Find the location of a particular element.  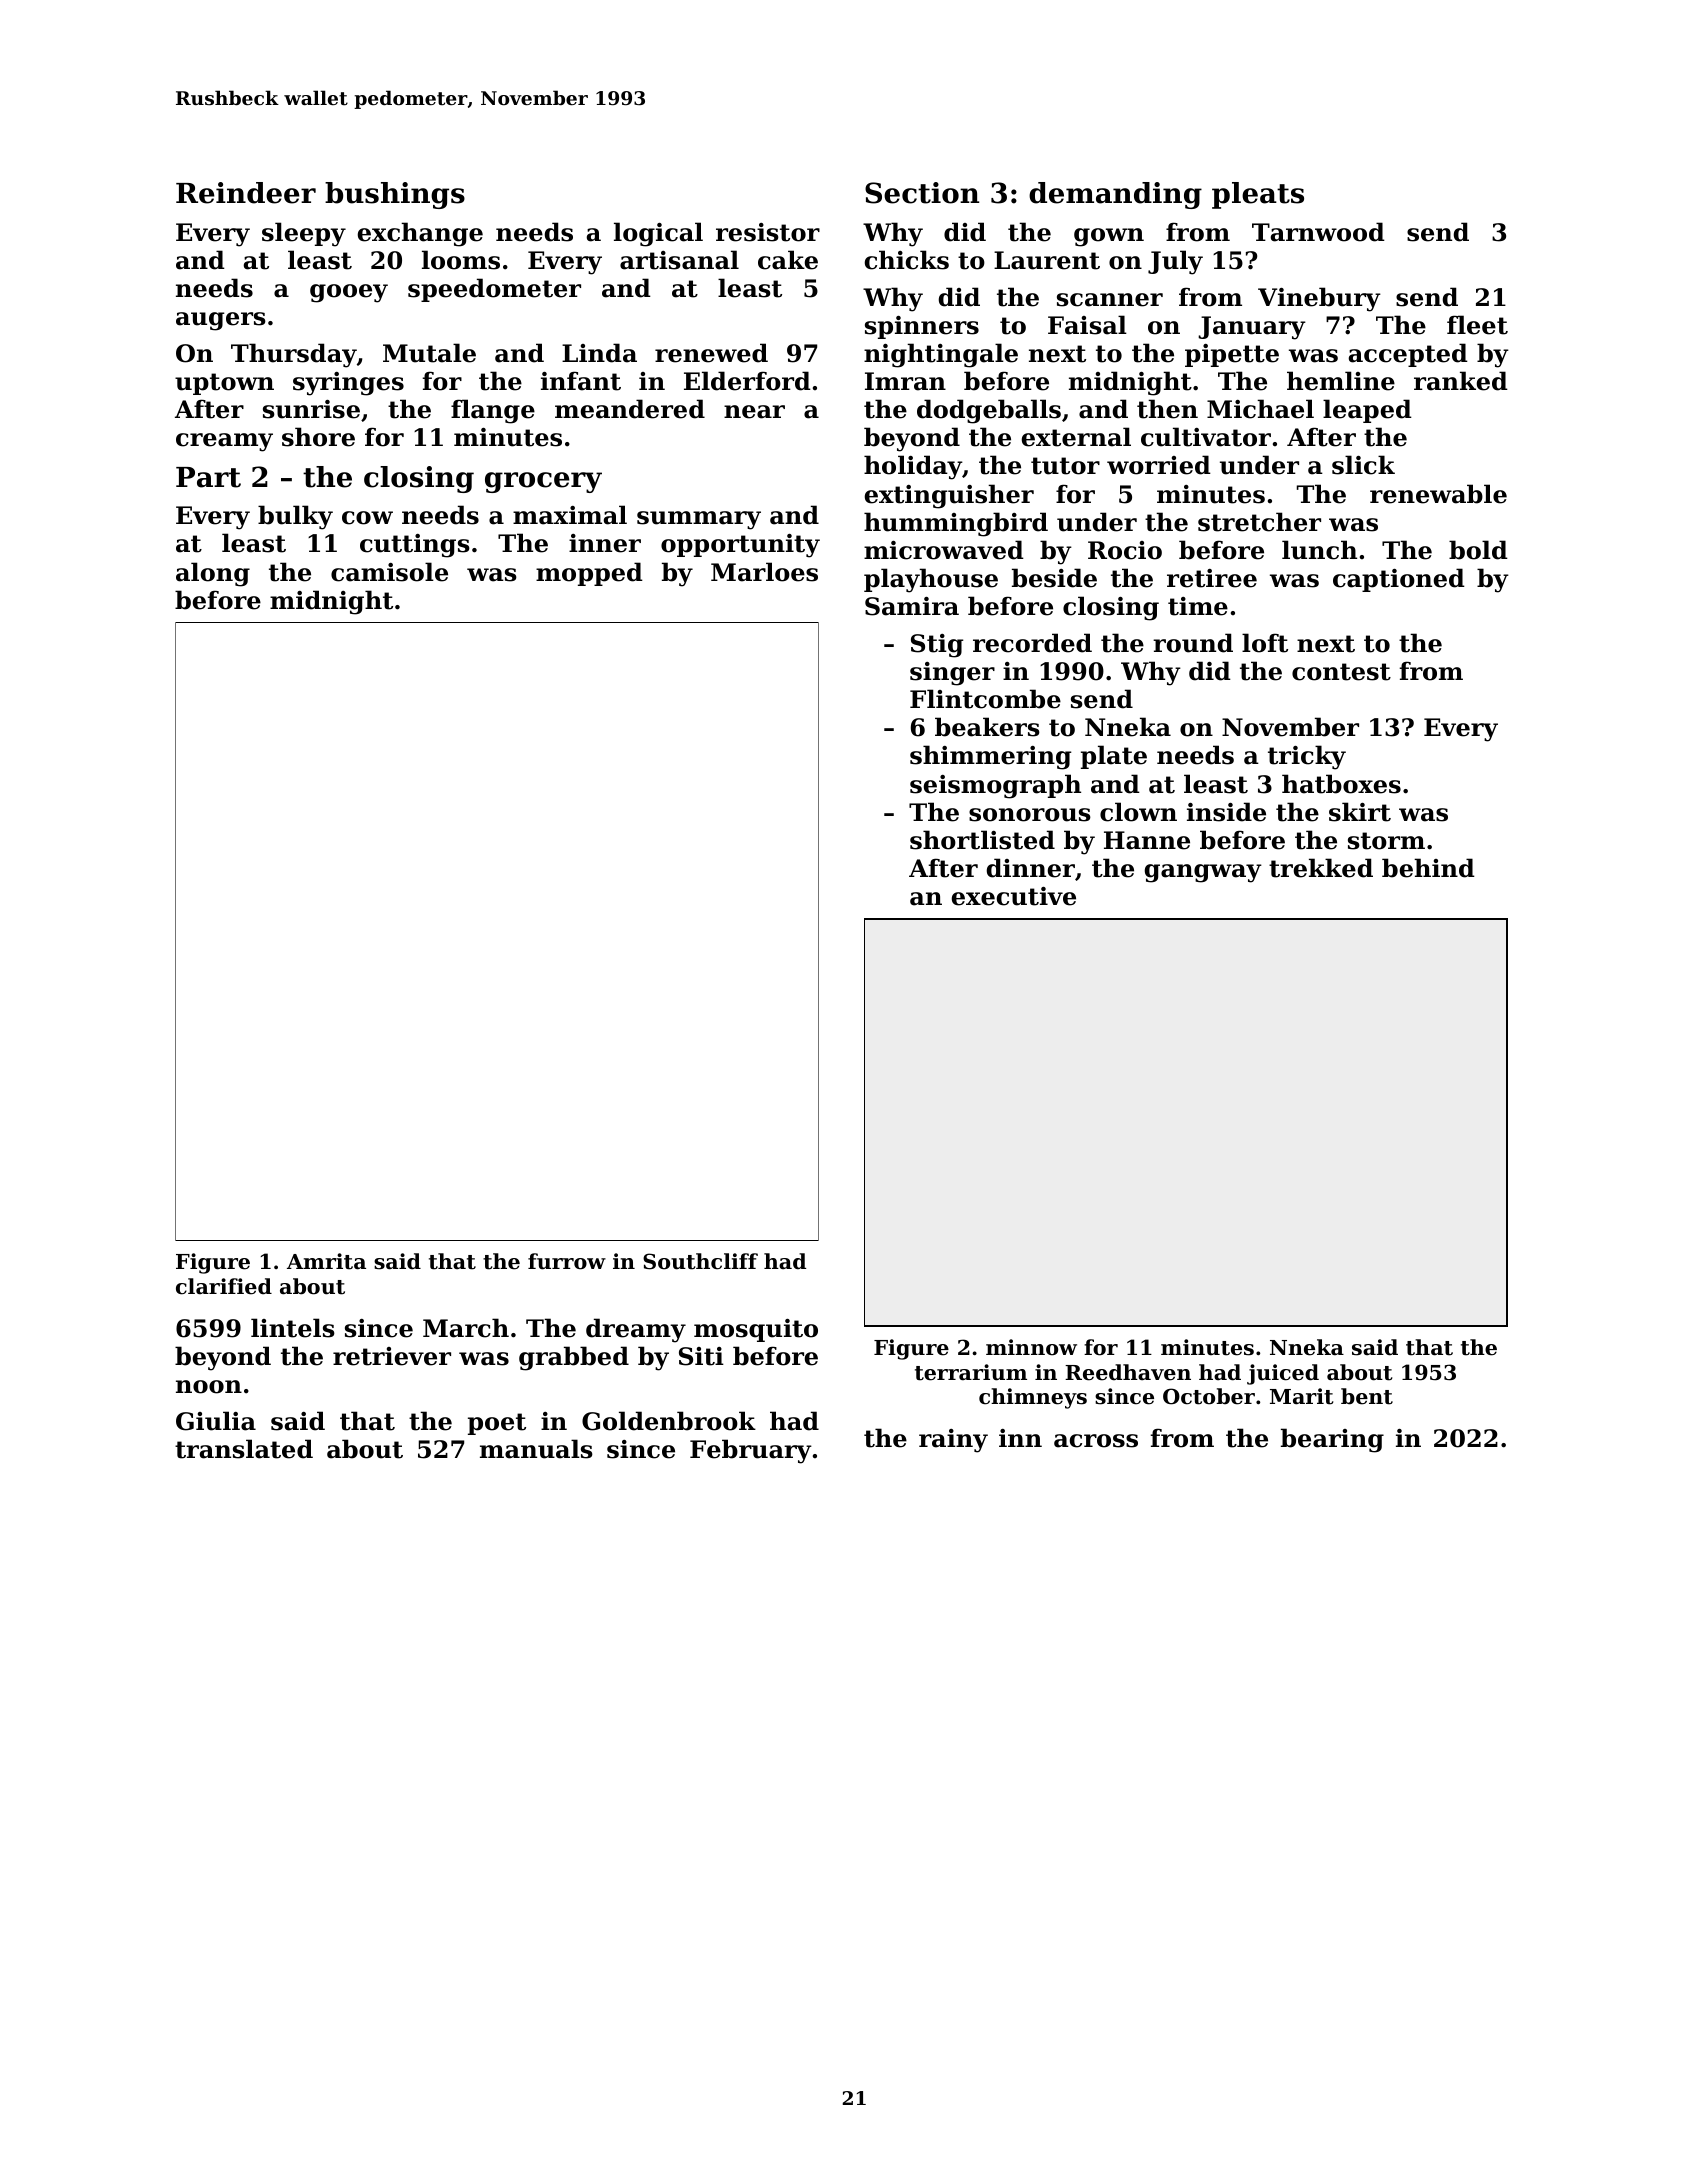

bushings is located at coordinates (395, 195).
